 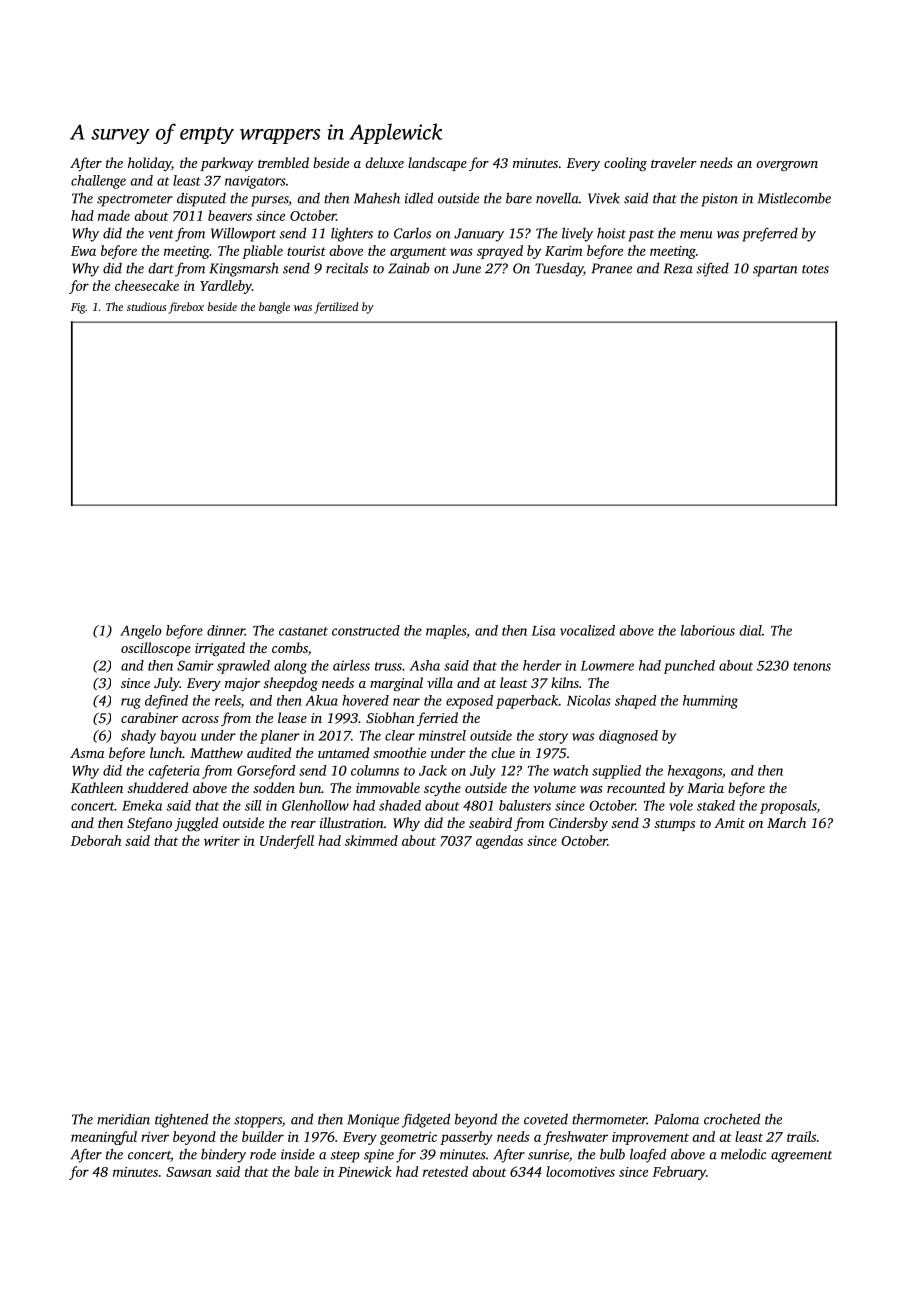 I want to click on Sawsan, so click(x=189, y=1172).
